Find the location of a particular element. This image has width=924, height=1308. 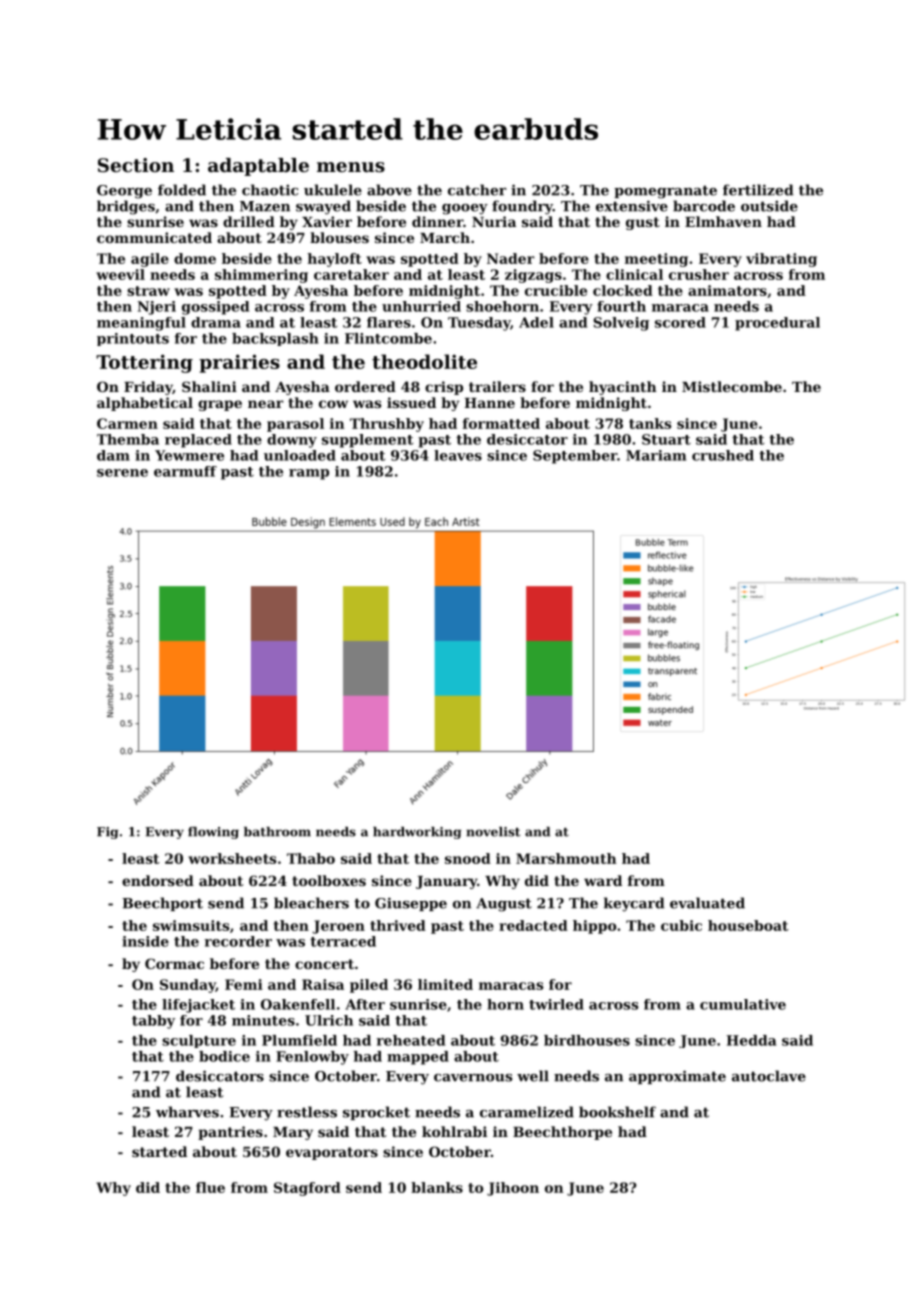

Stagford is located at coordinates (307, 1189).
